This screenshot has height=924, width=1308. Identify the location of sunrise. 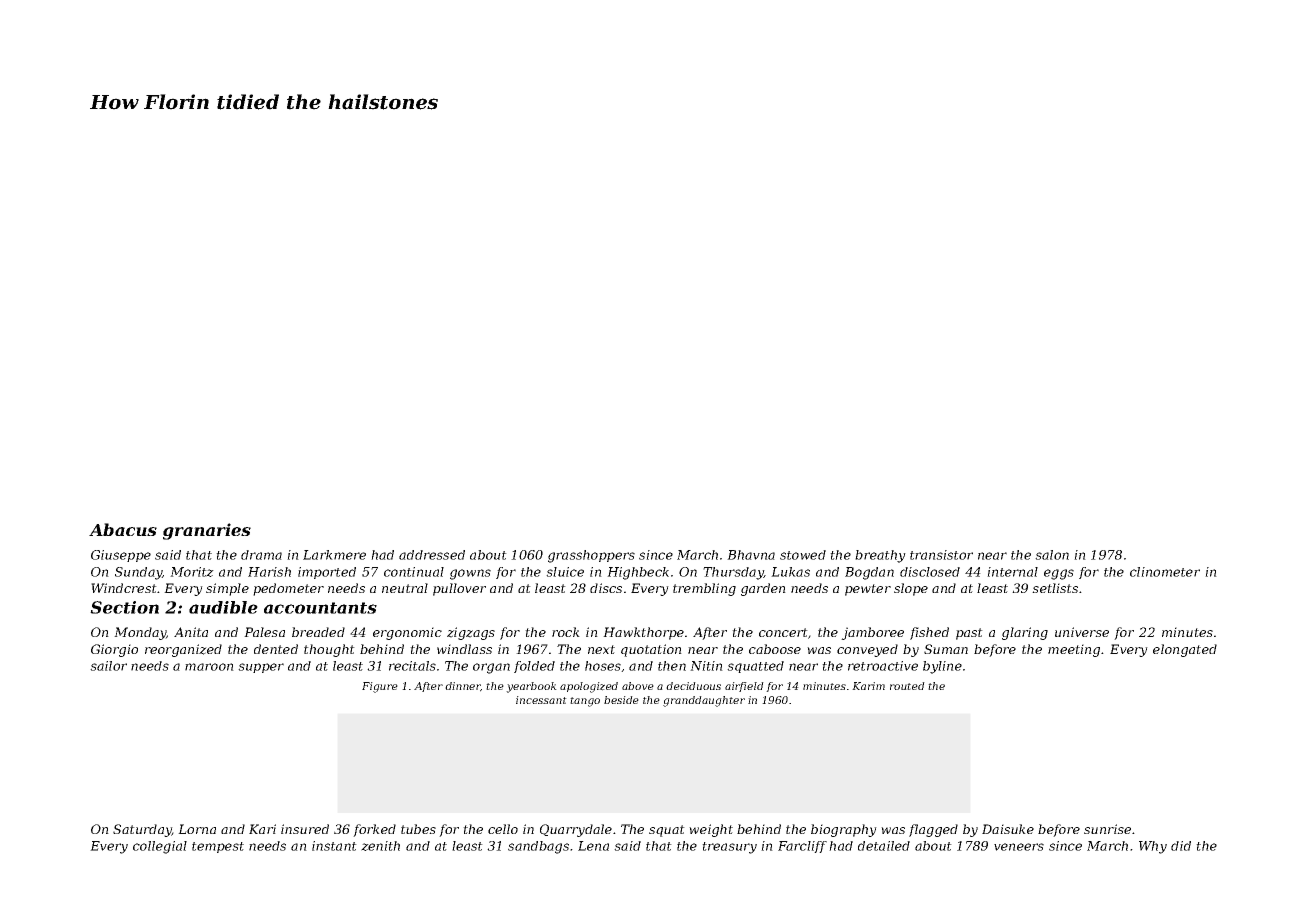
(1107, 829).
